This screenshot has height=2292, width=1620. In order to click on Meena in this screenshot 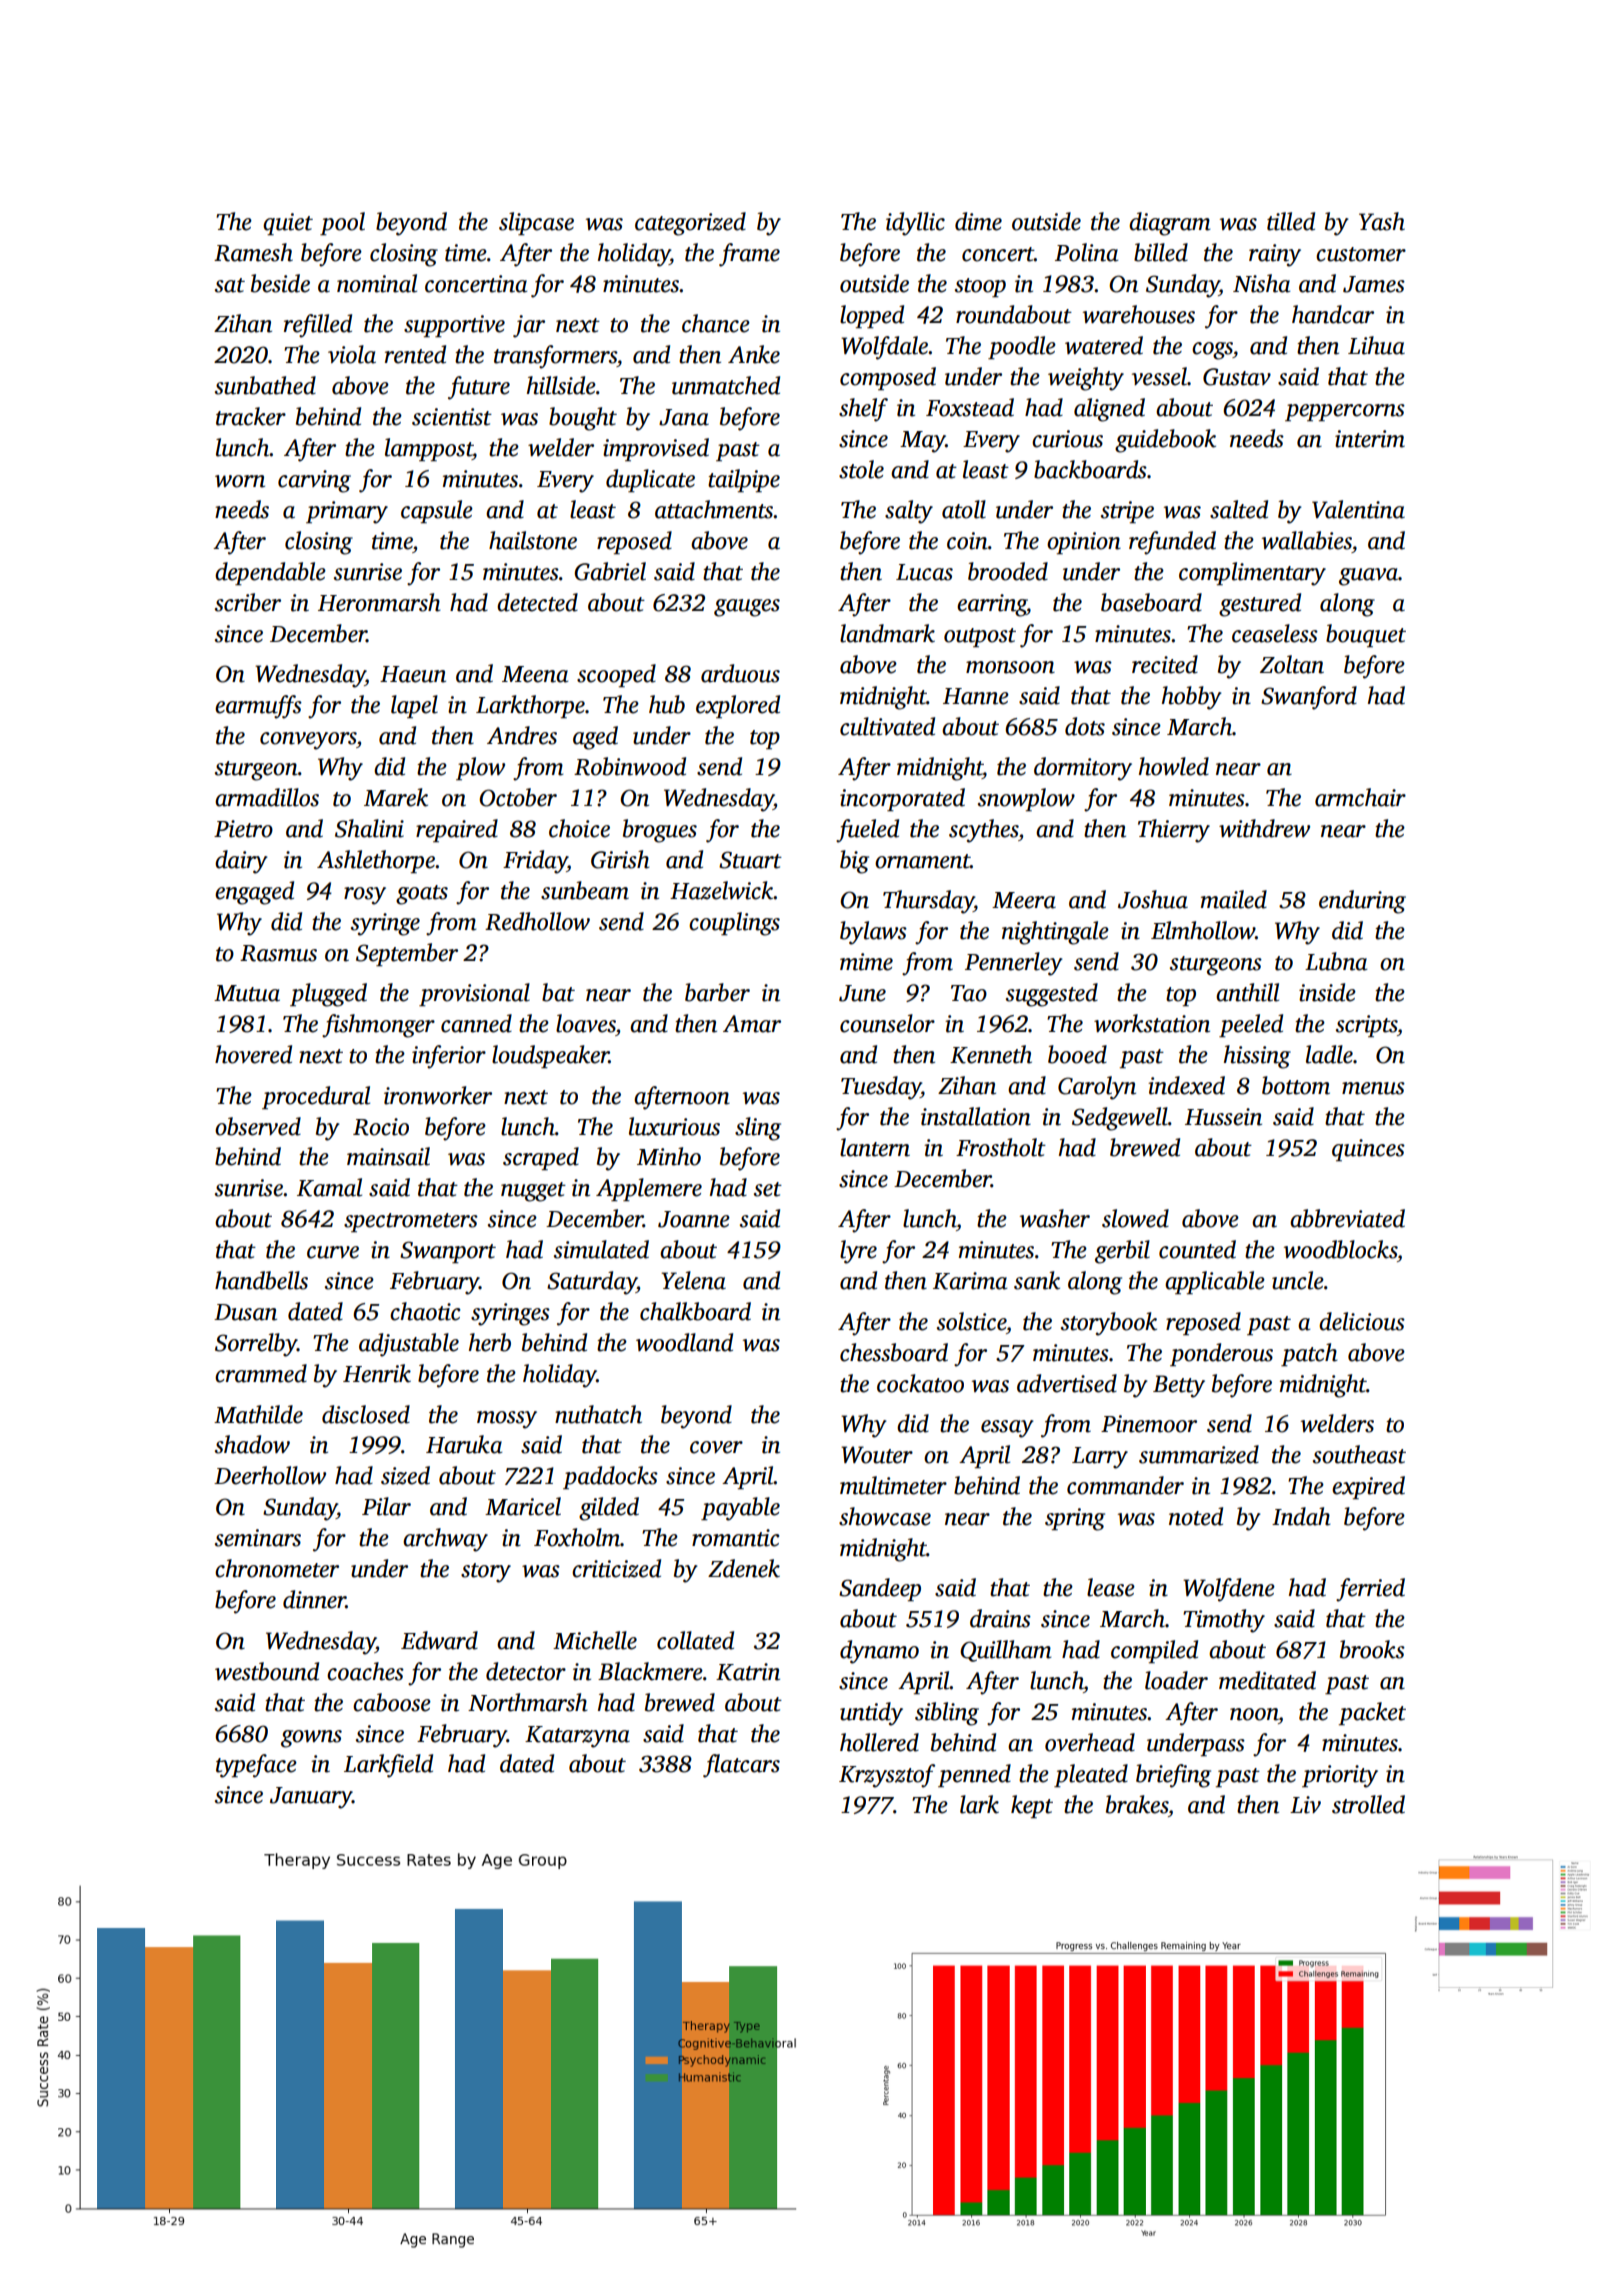, I will do `click(535, 674)`.
